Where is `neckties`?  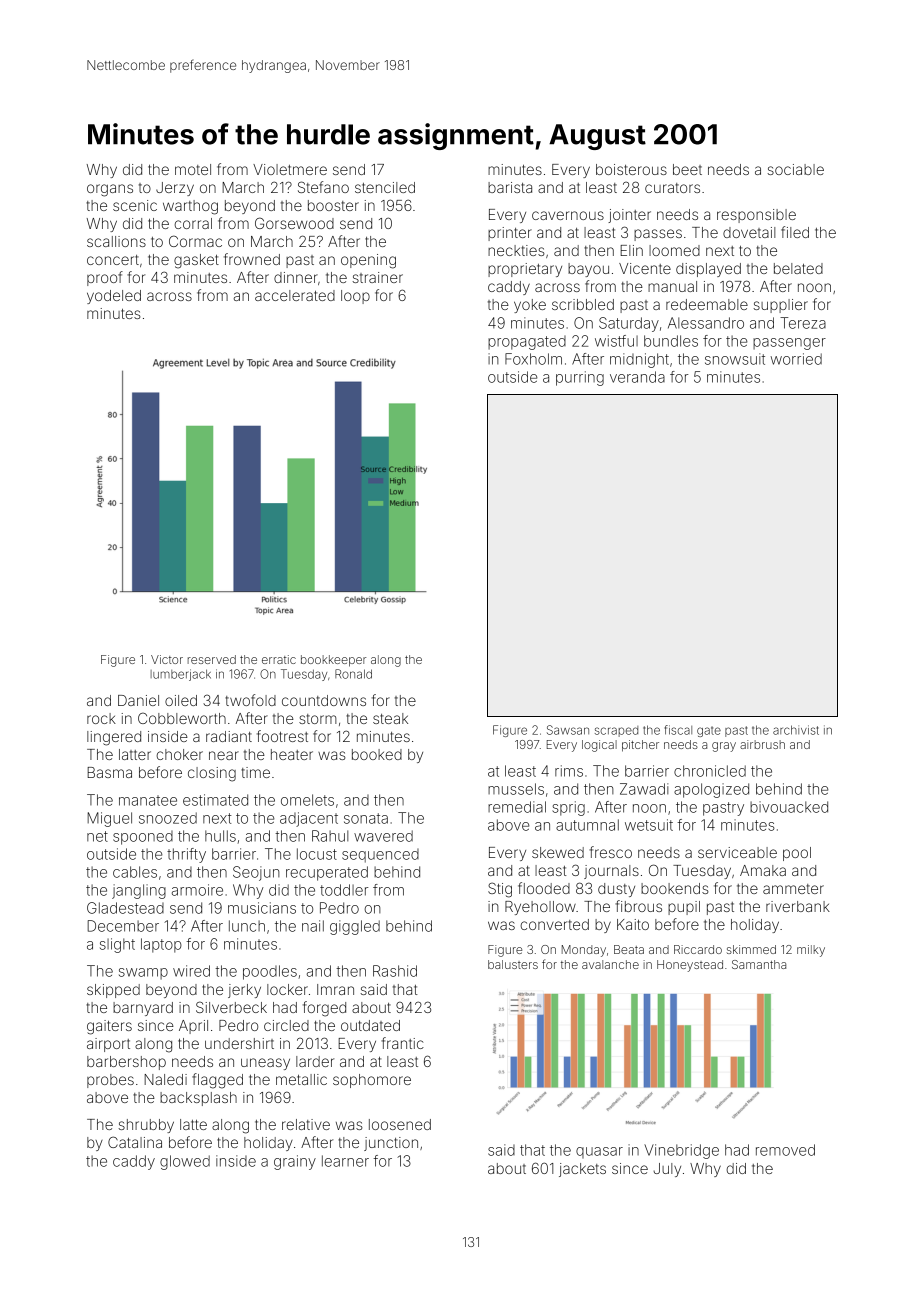
neckties is located at coordinates (516, 250).
